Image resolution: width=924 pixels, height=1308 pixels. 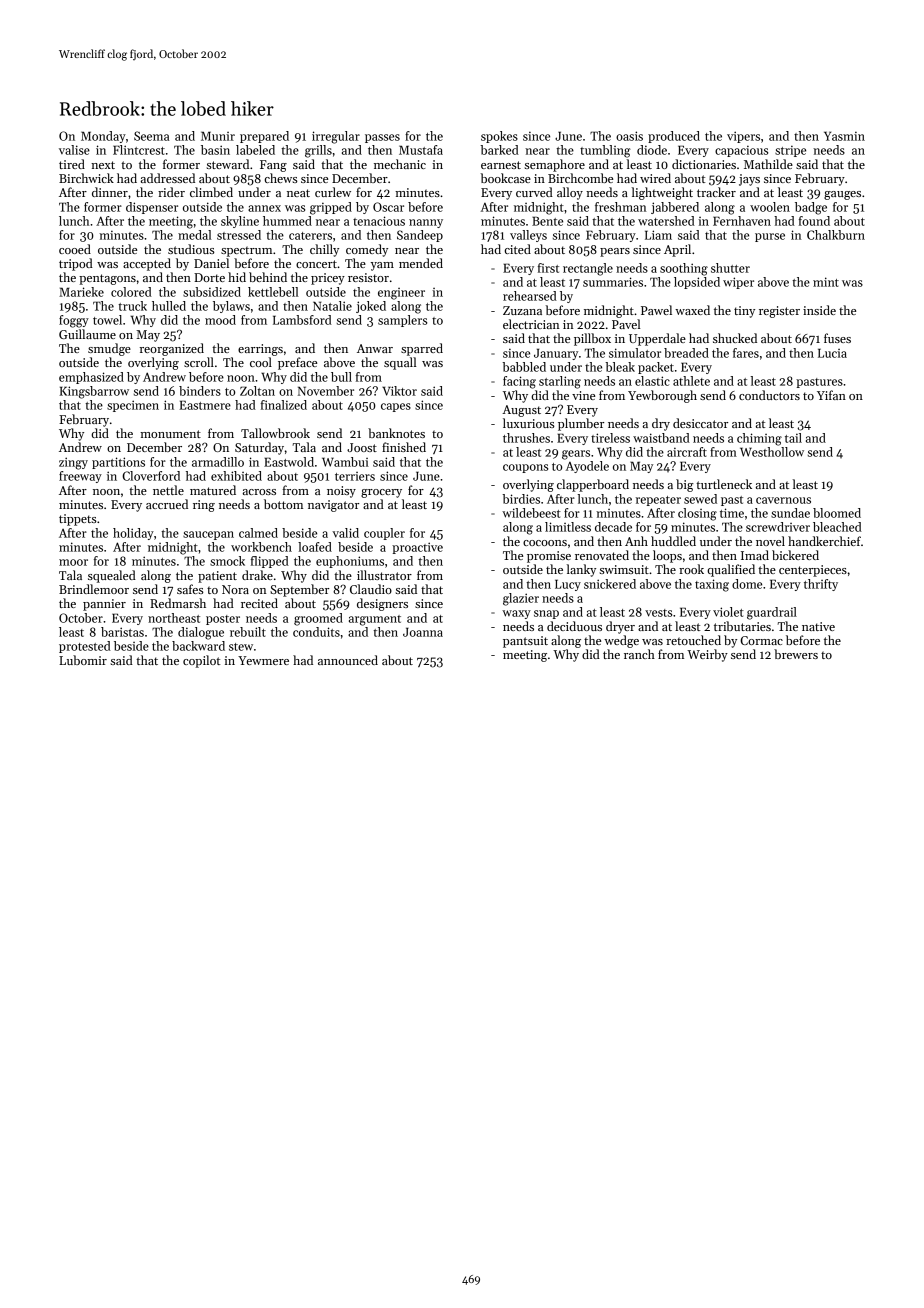 What do you see at coordinates (770, 541) in the screenshot?
I see `novel` at bounding box center [770, 541].
